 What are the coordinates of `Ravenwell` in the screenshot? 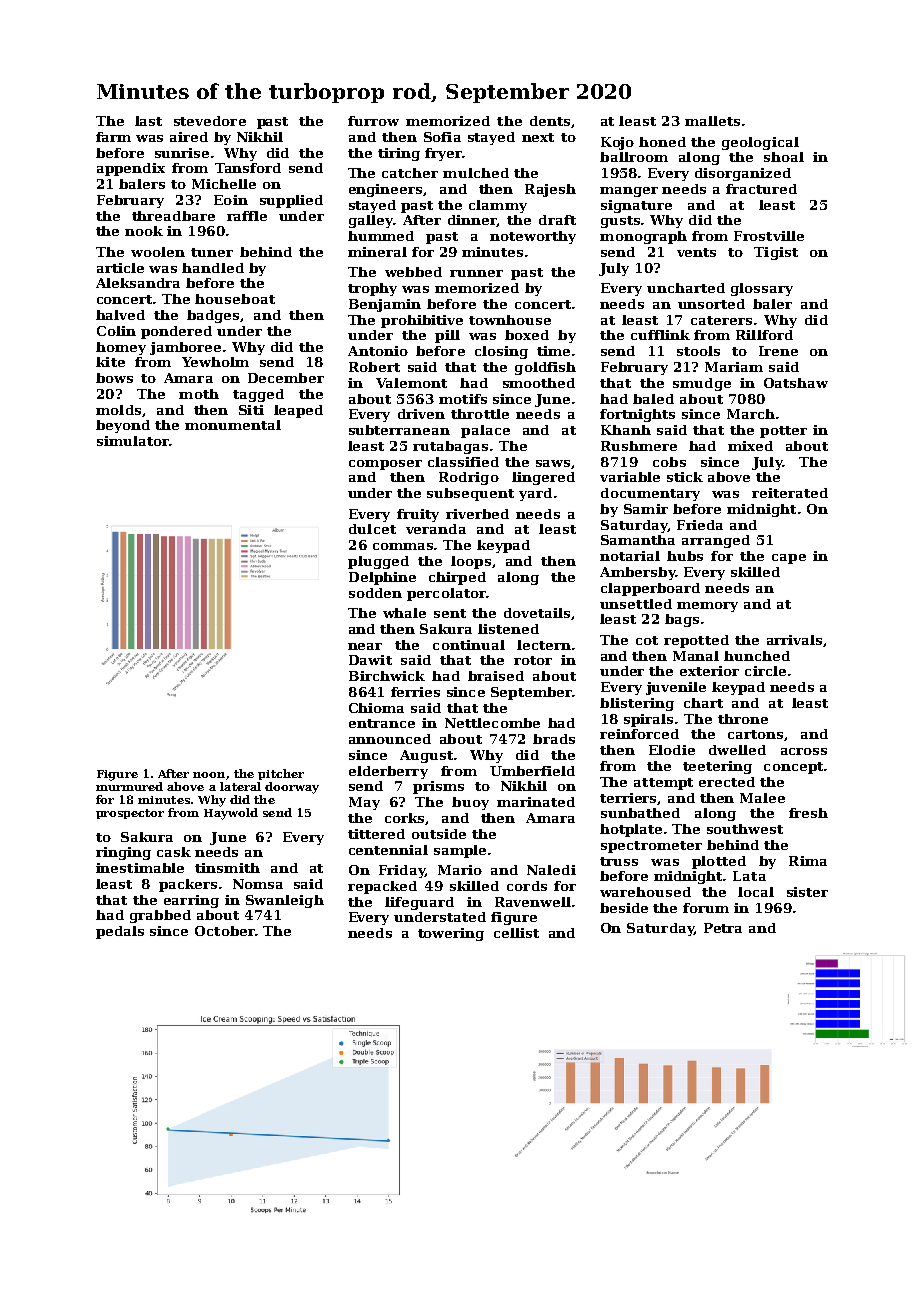 It's located at (533, 902).
